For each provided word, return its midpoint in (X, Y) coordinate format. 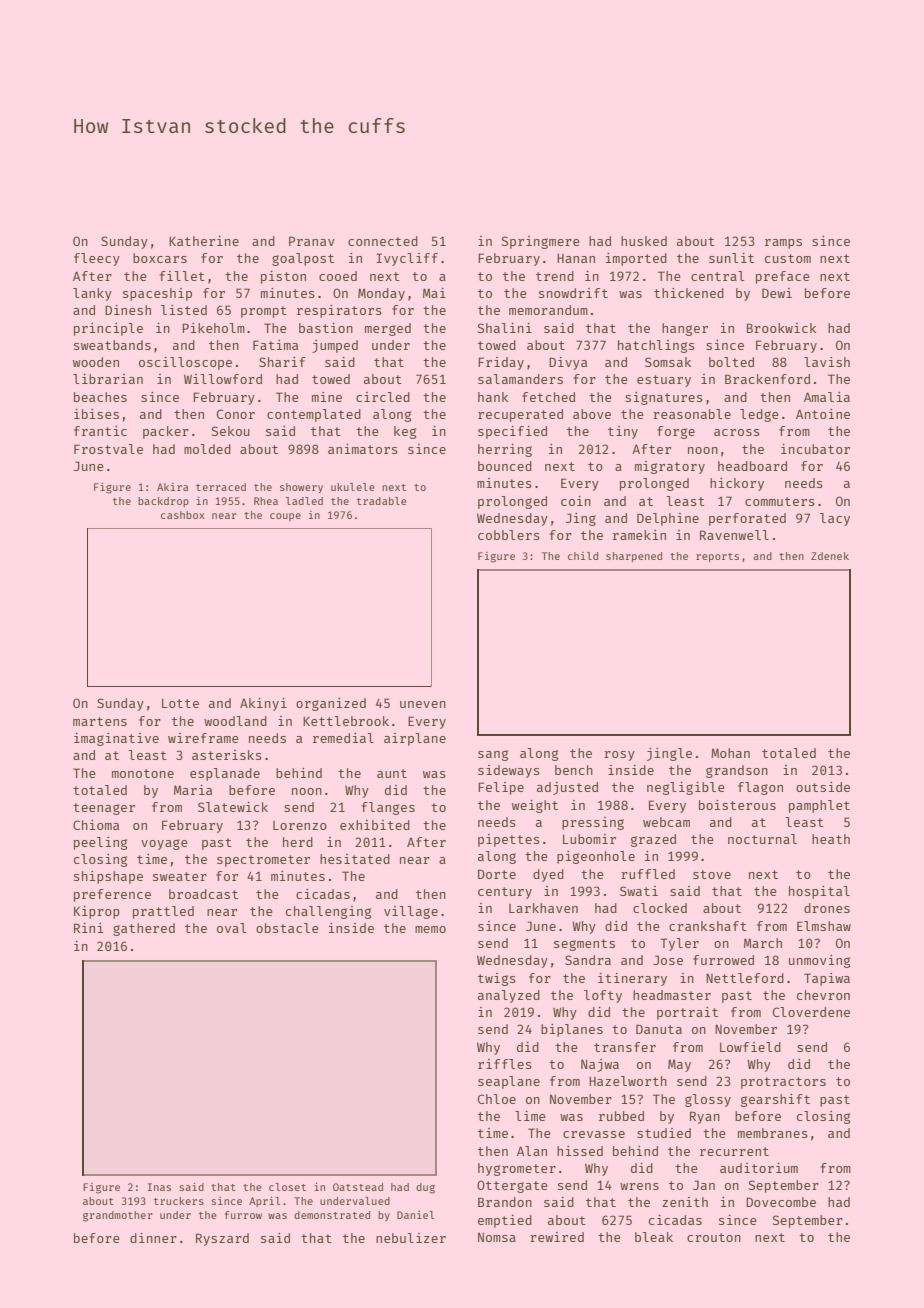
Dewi (777, 293)
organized (331, 704)
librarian (108, 379)
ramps (783, 244)
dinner (153, 1238)
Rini (88, 928)
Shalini (505, 328)
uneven (423, 704)
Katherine (204, 241)
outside (823, 787)
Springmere (541, 242)
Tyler (679, 944)
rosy (619, 756)
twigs (497, 979)
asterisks (227, 755)
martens (100, 721)
